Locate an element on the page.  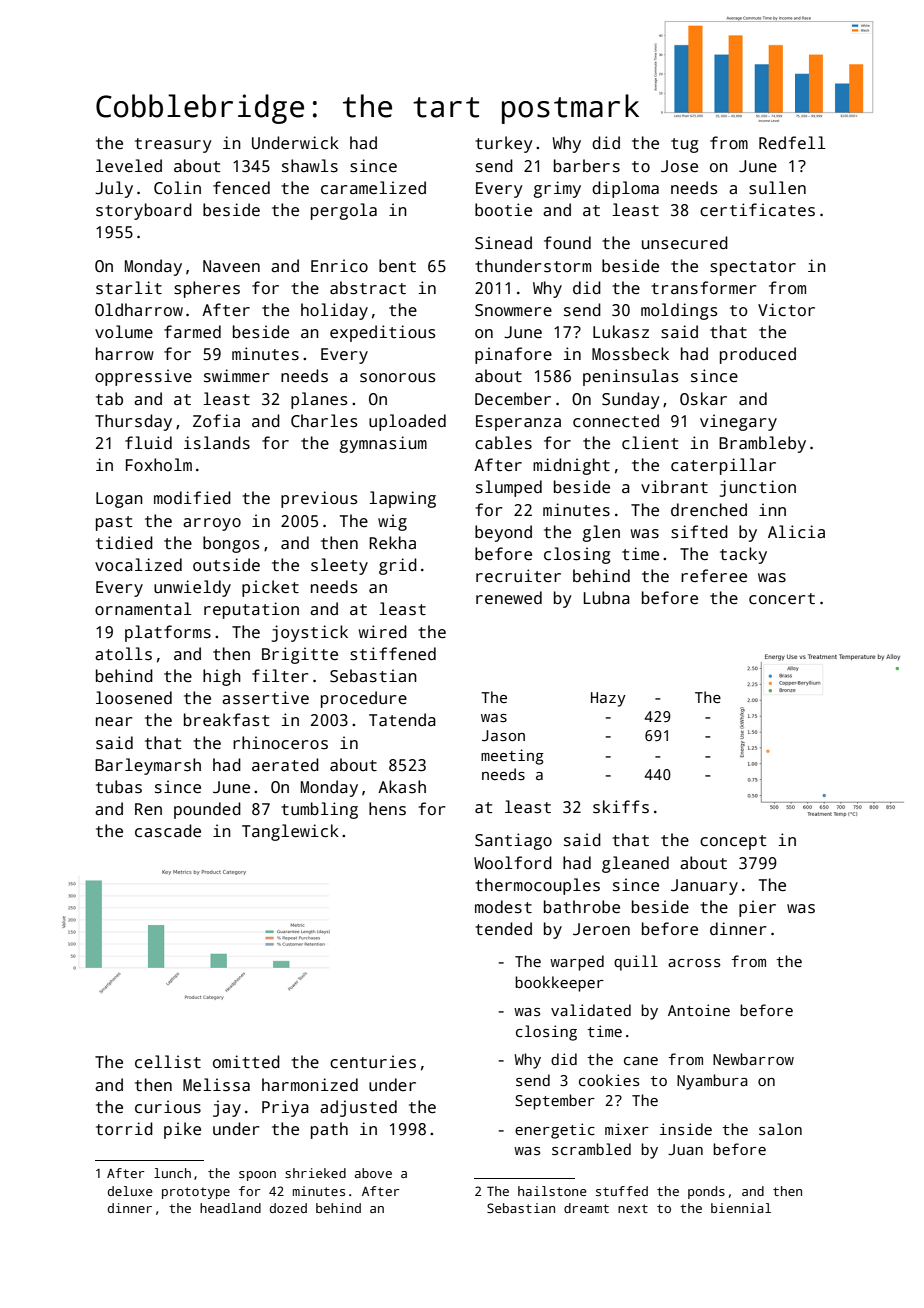
dozed is located at coordinates (288, 1208).
